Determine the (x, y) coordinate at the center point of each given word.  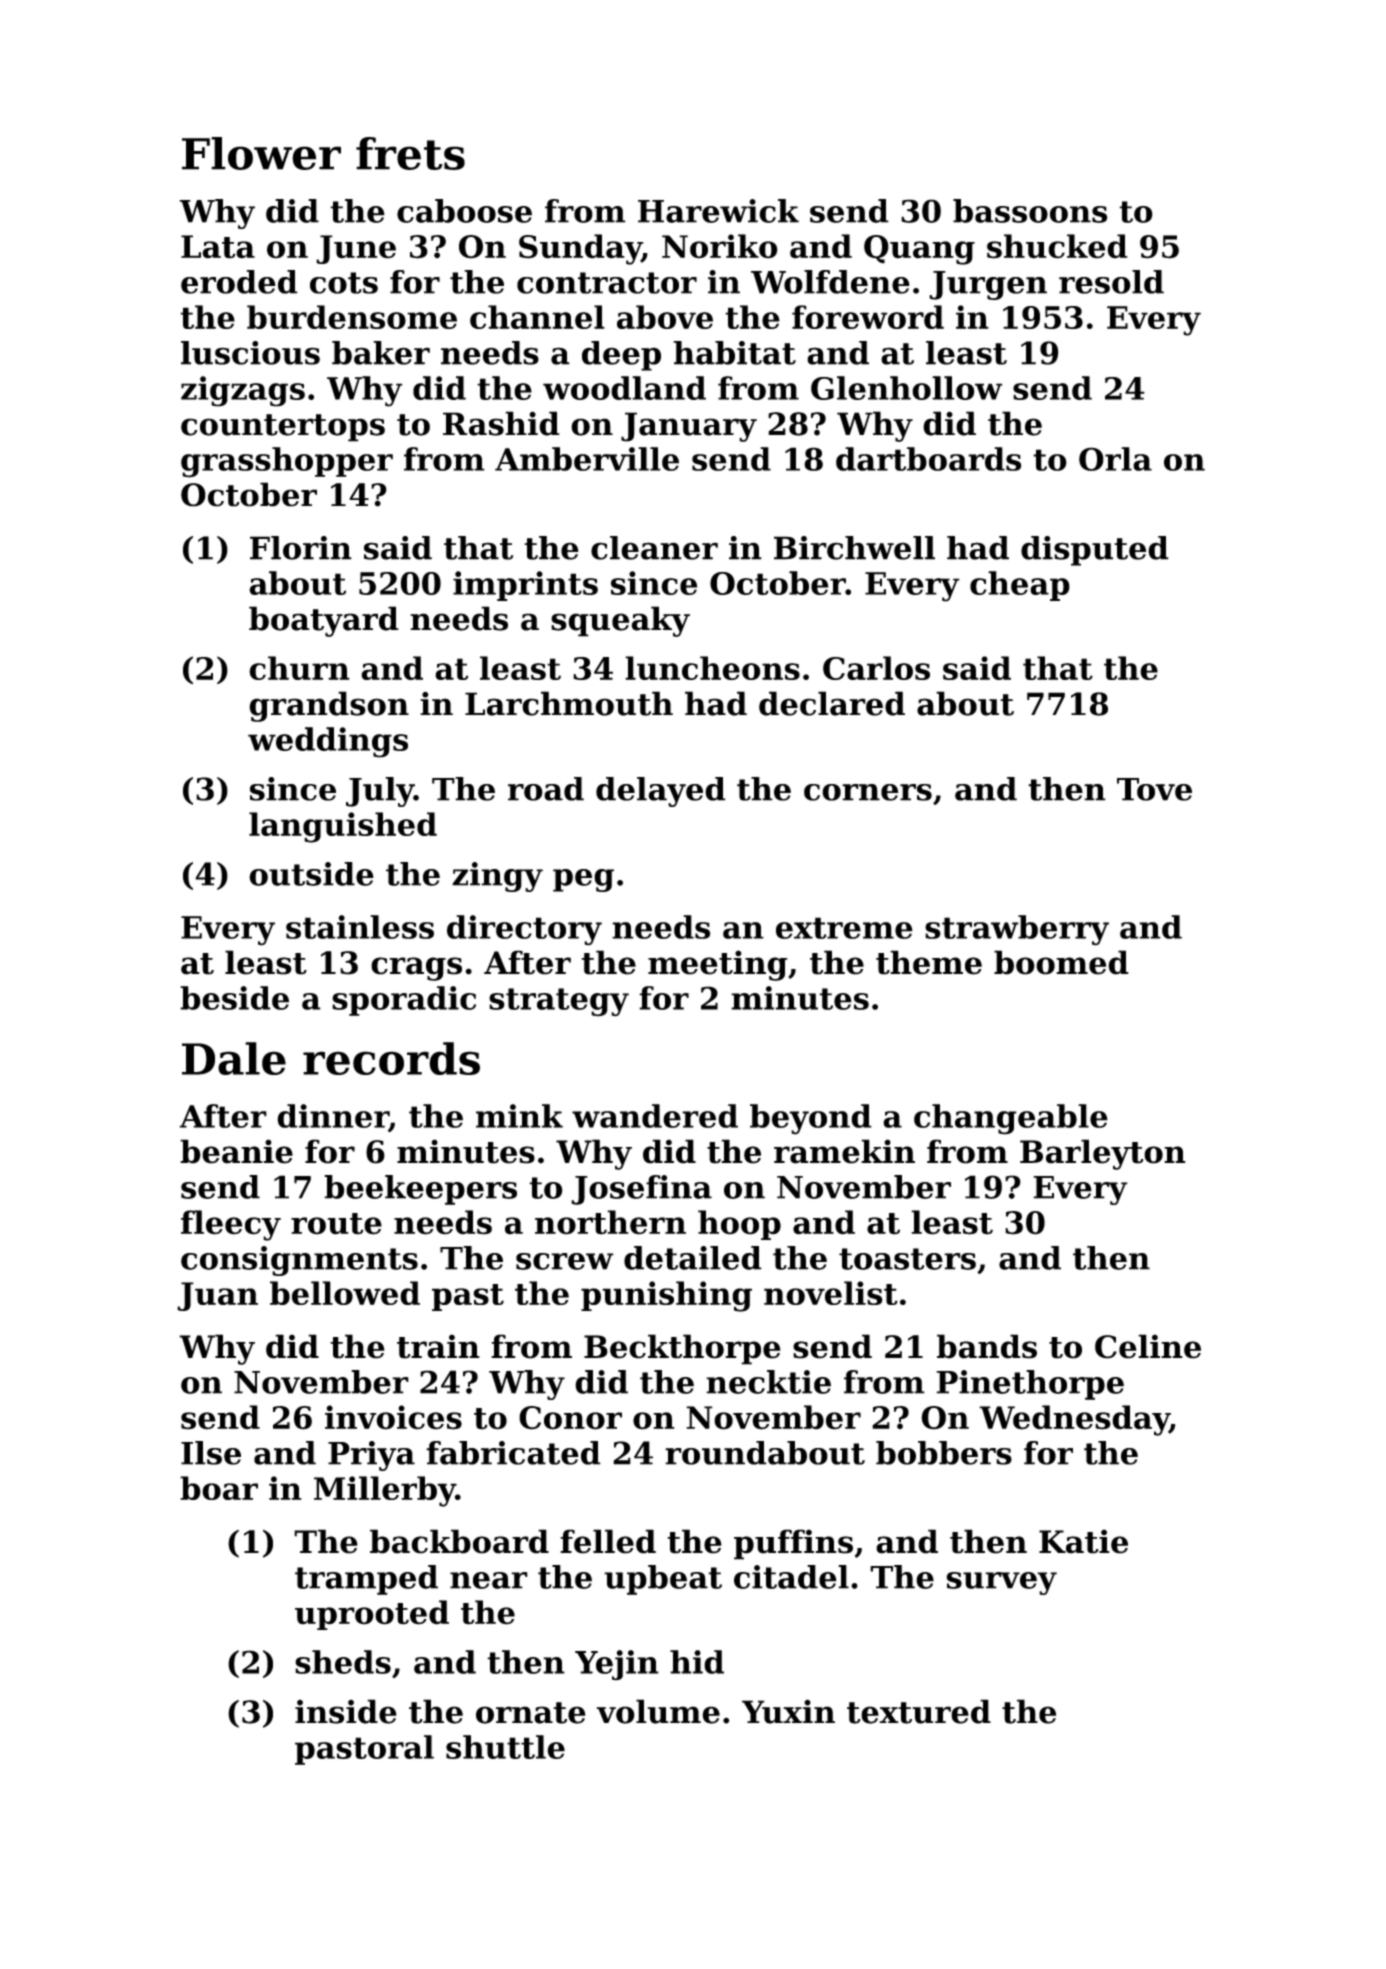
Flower (261, 153)
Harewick (718, 211)
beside (234, 998)
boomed (1061, 962)
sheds (343, 1662)
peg (583, 880)
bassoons (1030, 211)
